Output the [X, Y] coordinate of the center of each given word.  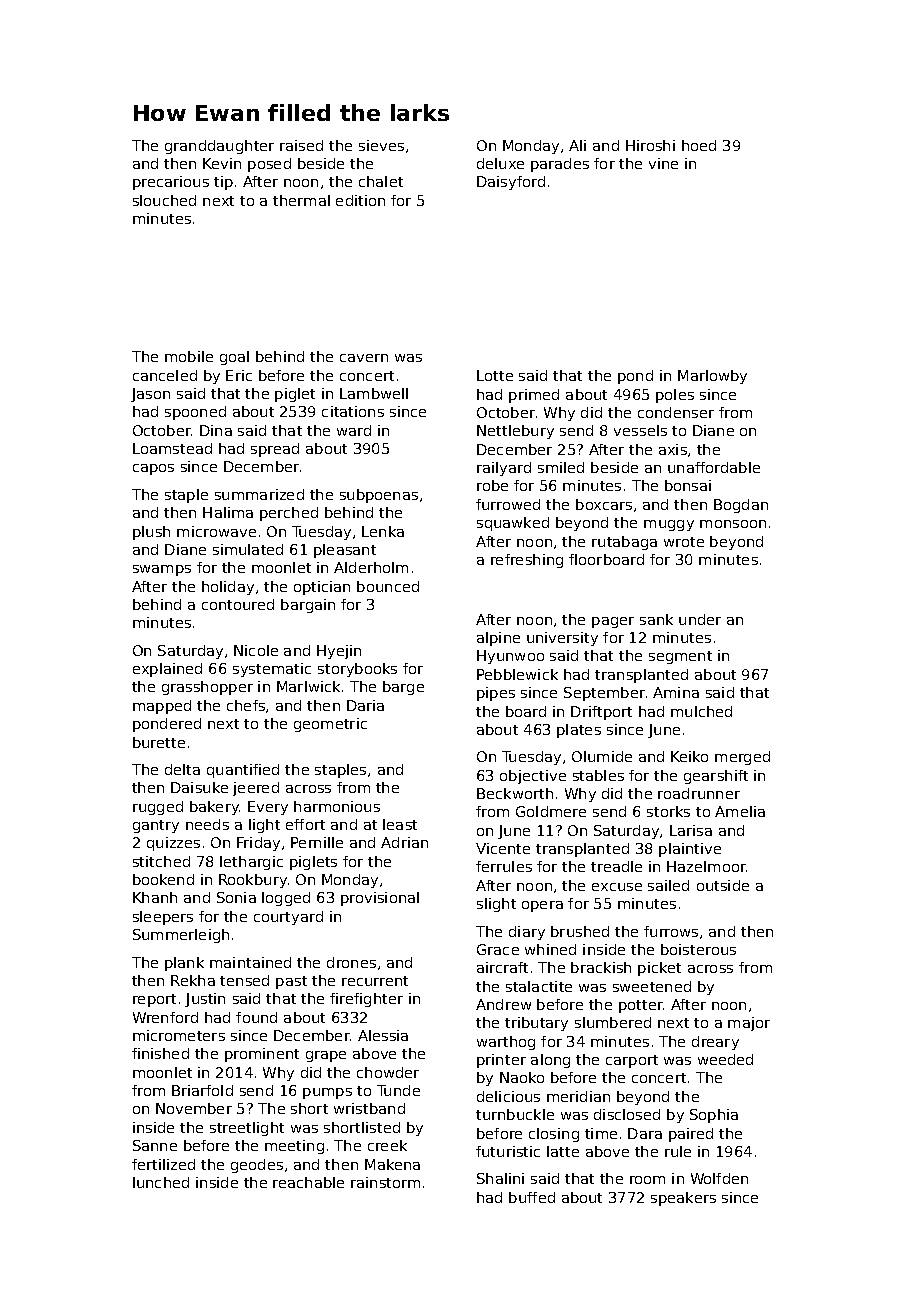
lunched [161, 1182]
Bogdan [741, 506]
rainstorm [385, 1182]
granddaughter [219, 147]
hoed [699, 145]
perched [289, 514]
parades [560, 165]
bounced [388, 586]
